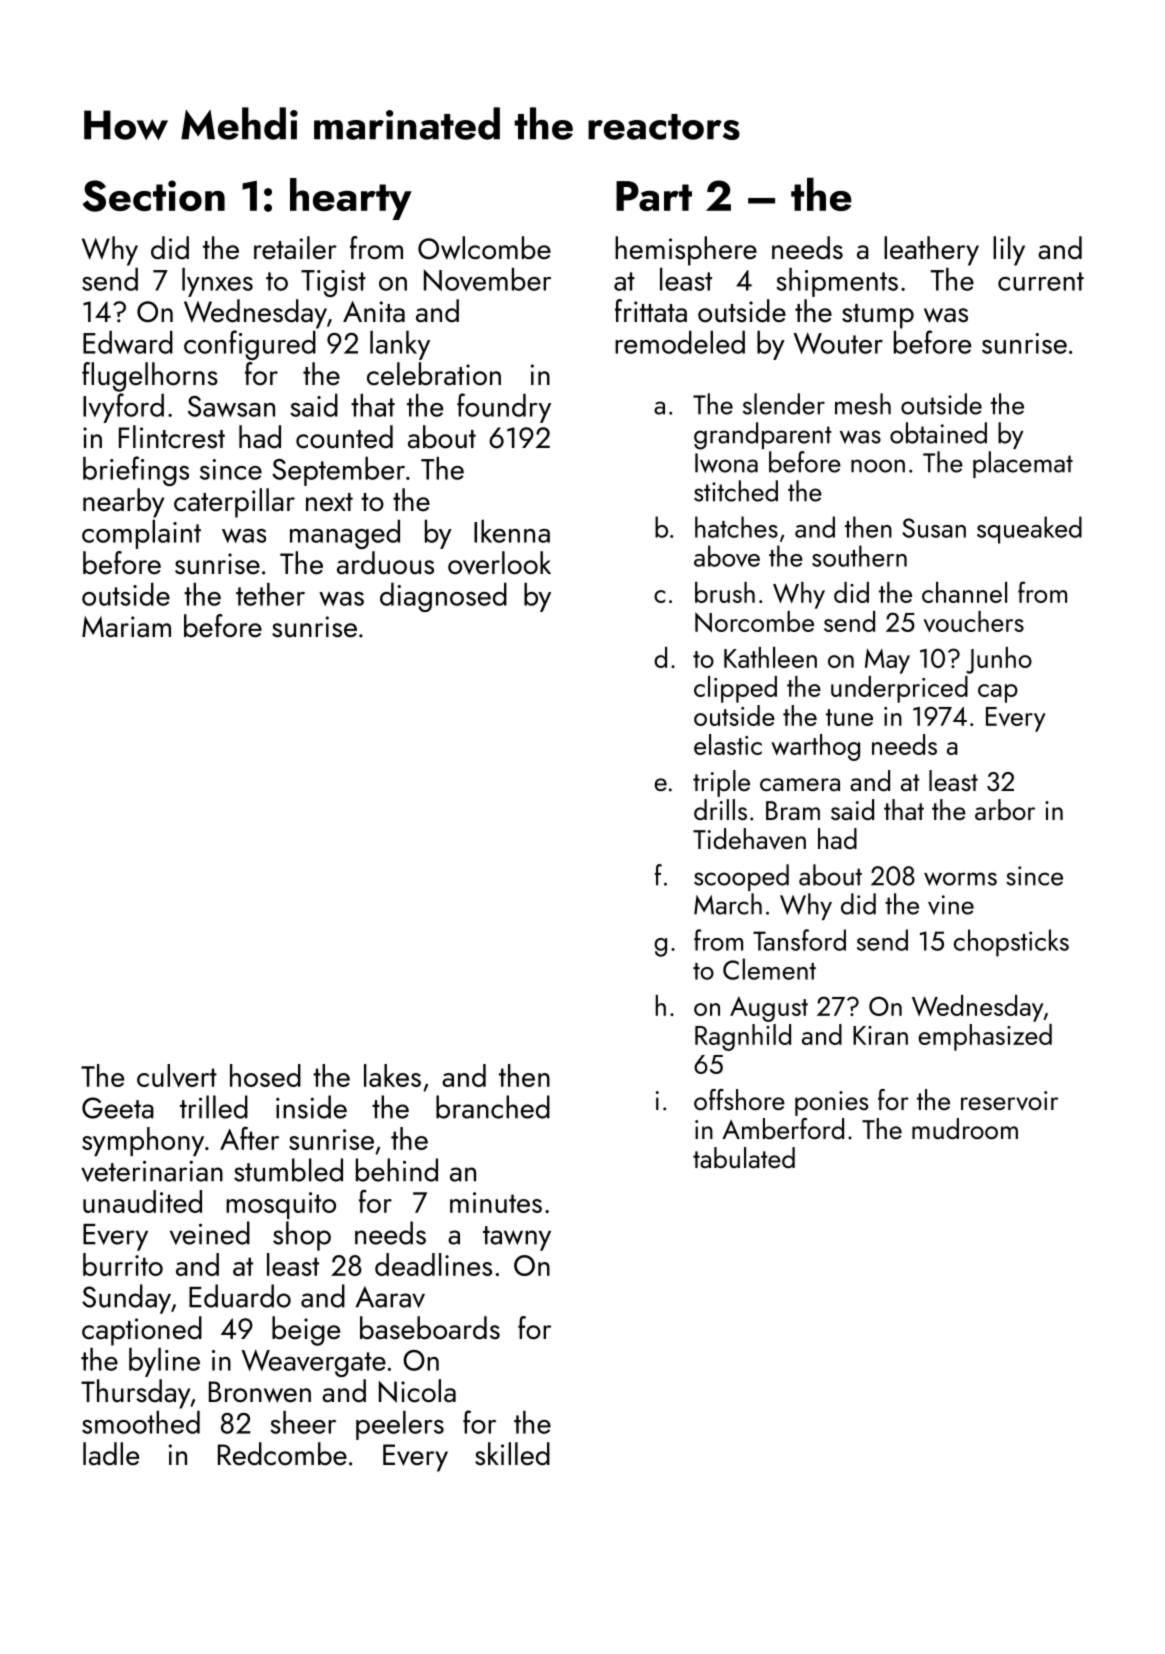 The height and width of the screenshot is (1654, 1165). What do you see at coordinates (135, 1394) in the screenshot?
I see `Thursday` at bounding box center [135, 1394].
